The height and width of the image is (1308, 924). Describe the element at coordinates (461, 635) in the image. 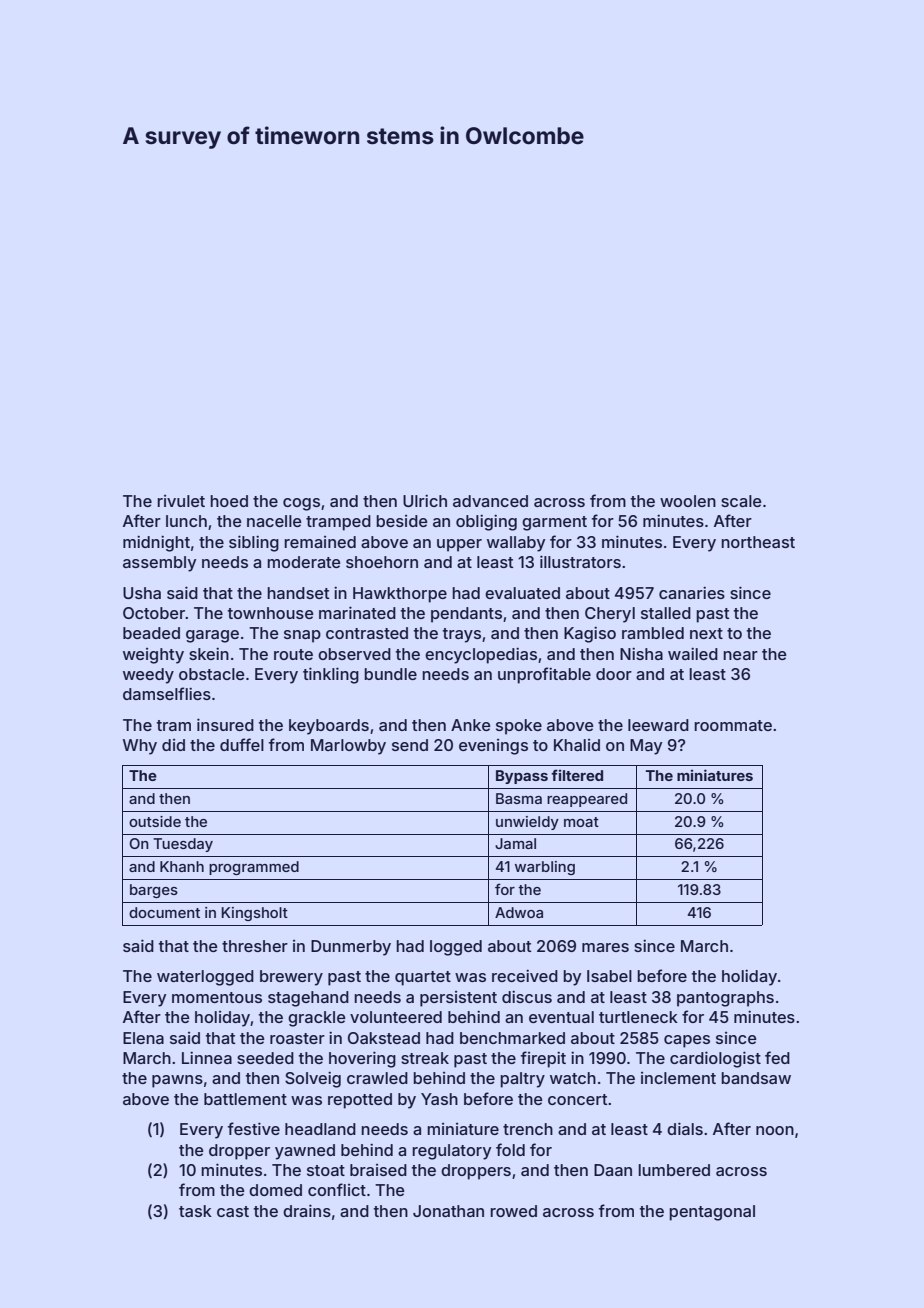

I see `trays` at that location.
